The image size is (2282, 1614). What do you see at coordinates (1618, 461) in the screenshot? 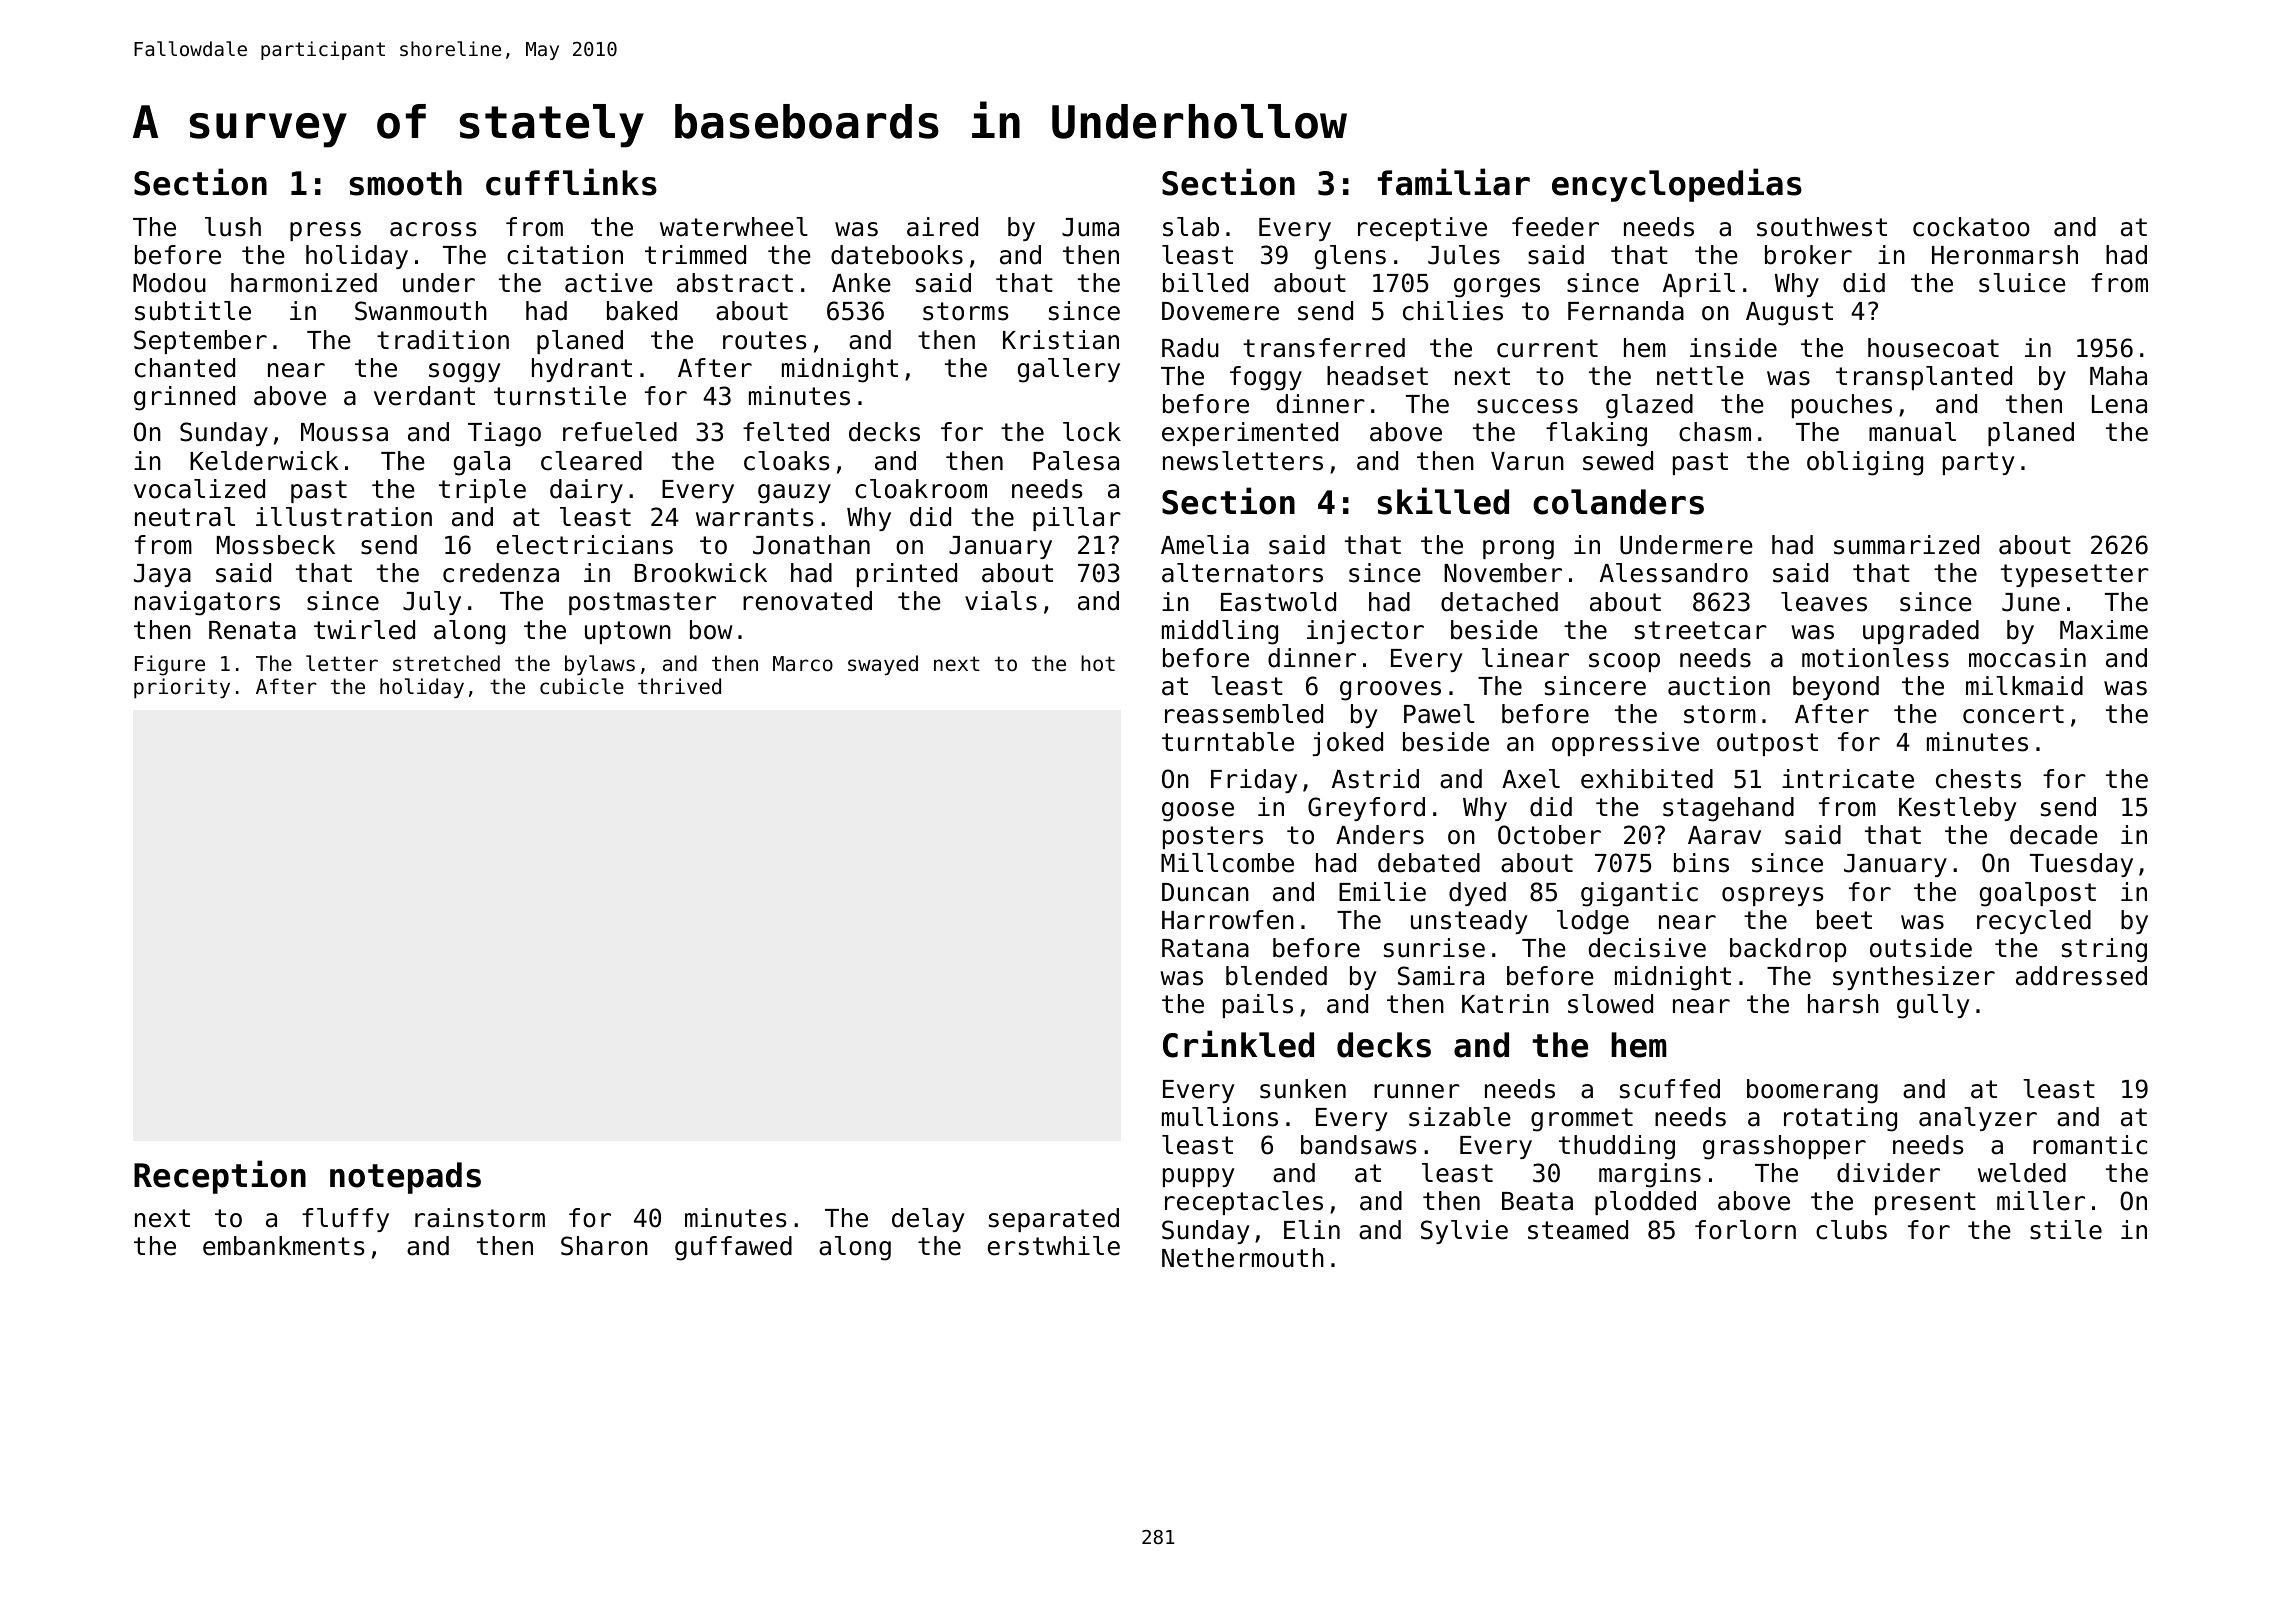
I see `sewed` at bounding box center [1618, 461].
